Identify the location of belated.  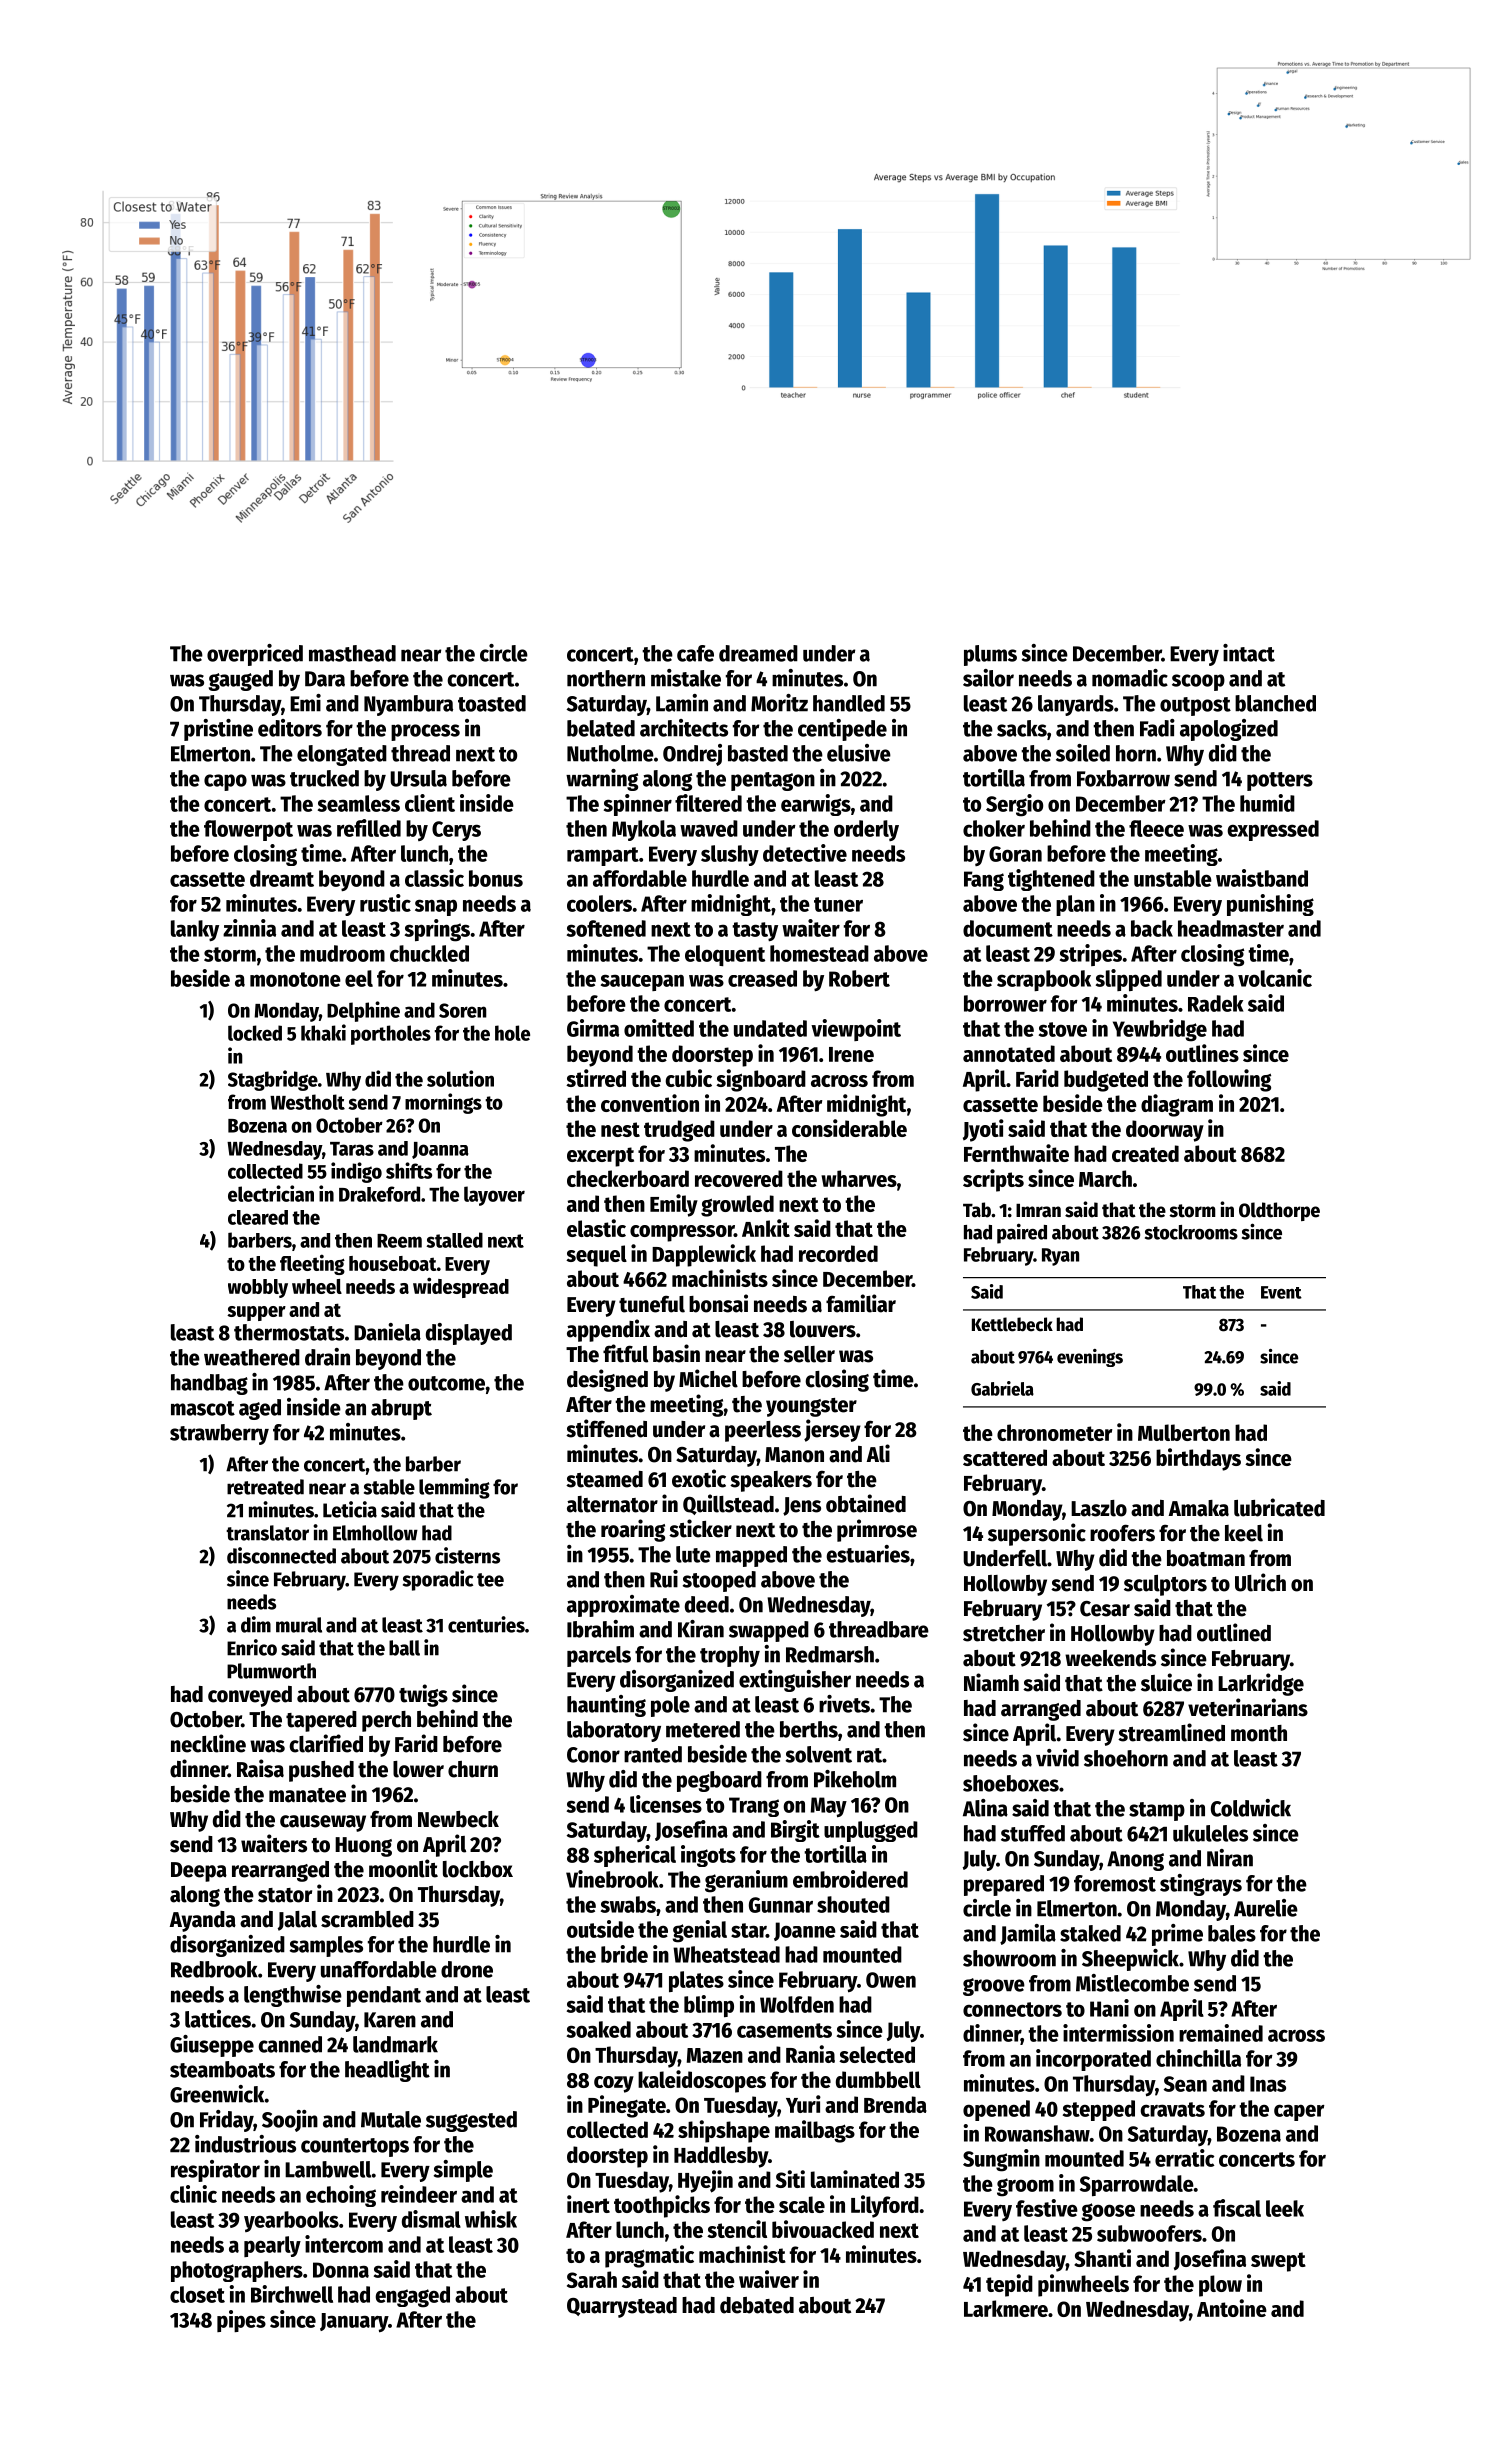
(601, 728).
